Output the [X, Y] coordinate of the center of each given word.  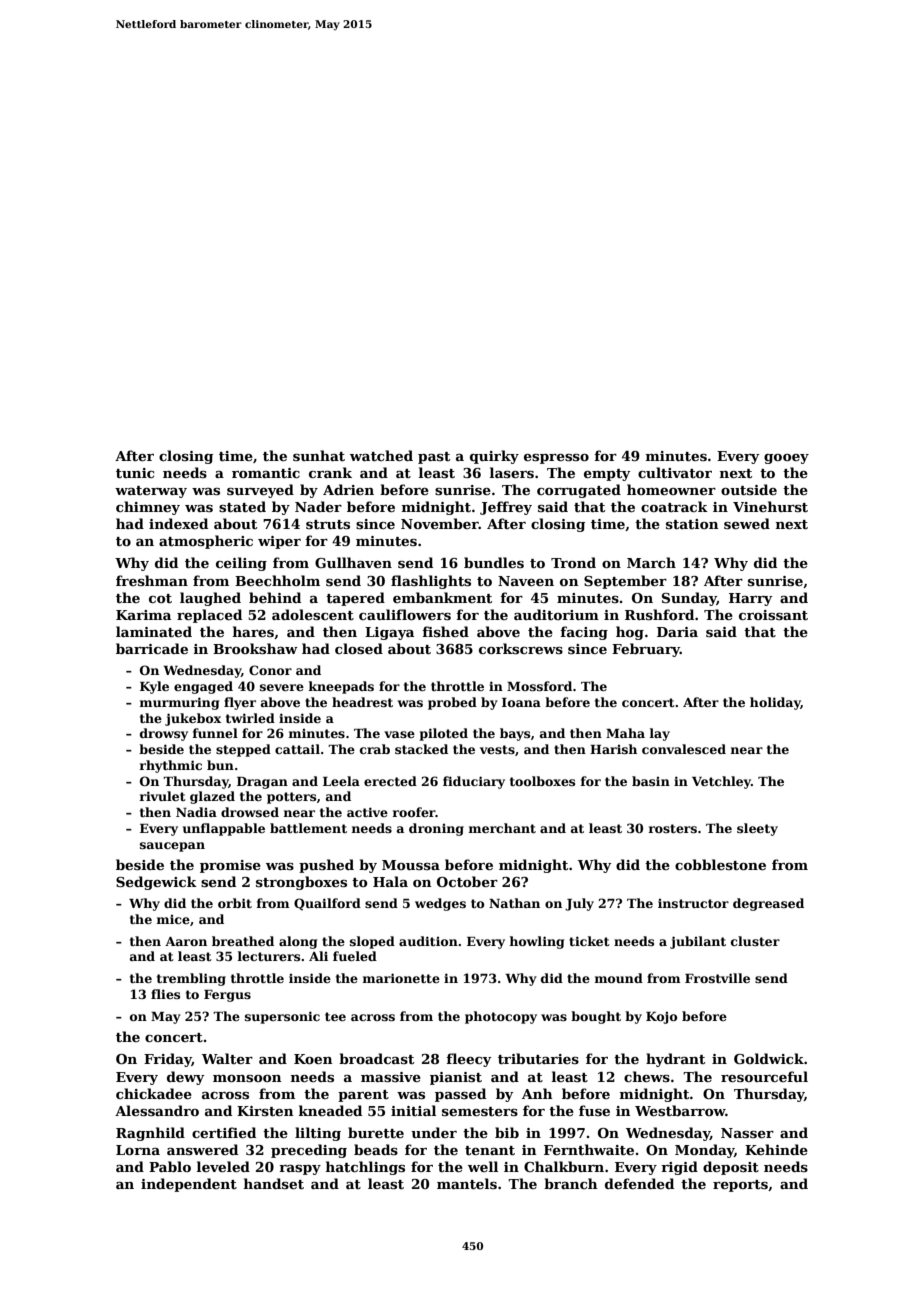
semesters [480, 1111]
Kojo [661, 1018]
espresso [556, 459]
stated [242, 506]
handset [274, 1183]
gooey [786, 459]
